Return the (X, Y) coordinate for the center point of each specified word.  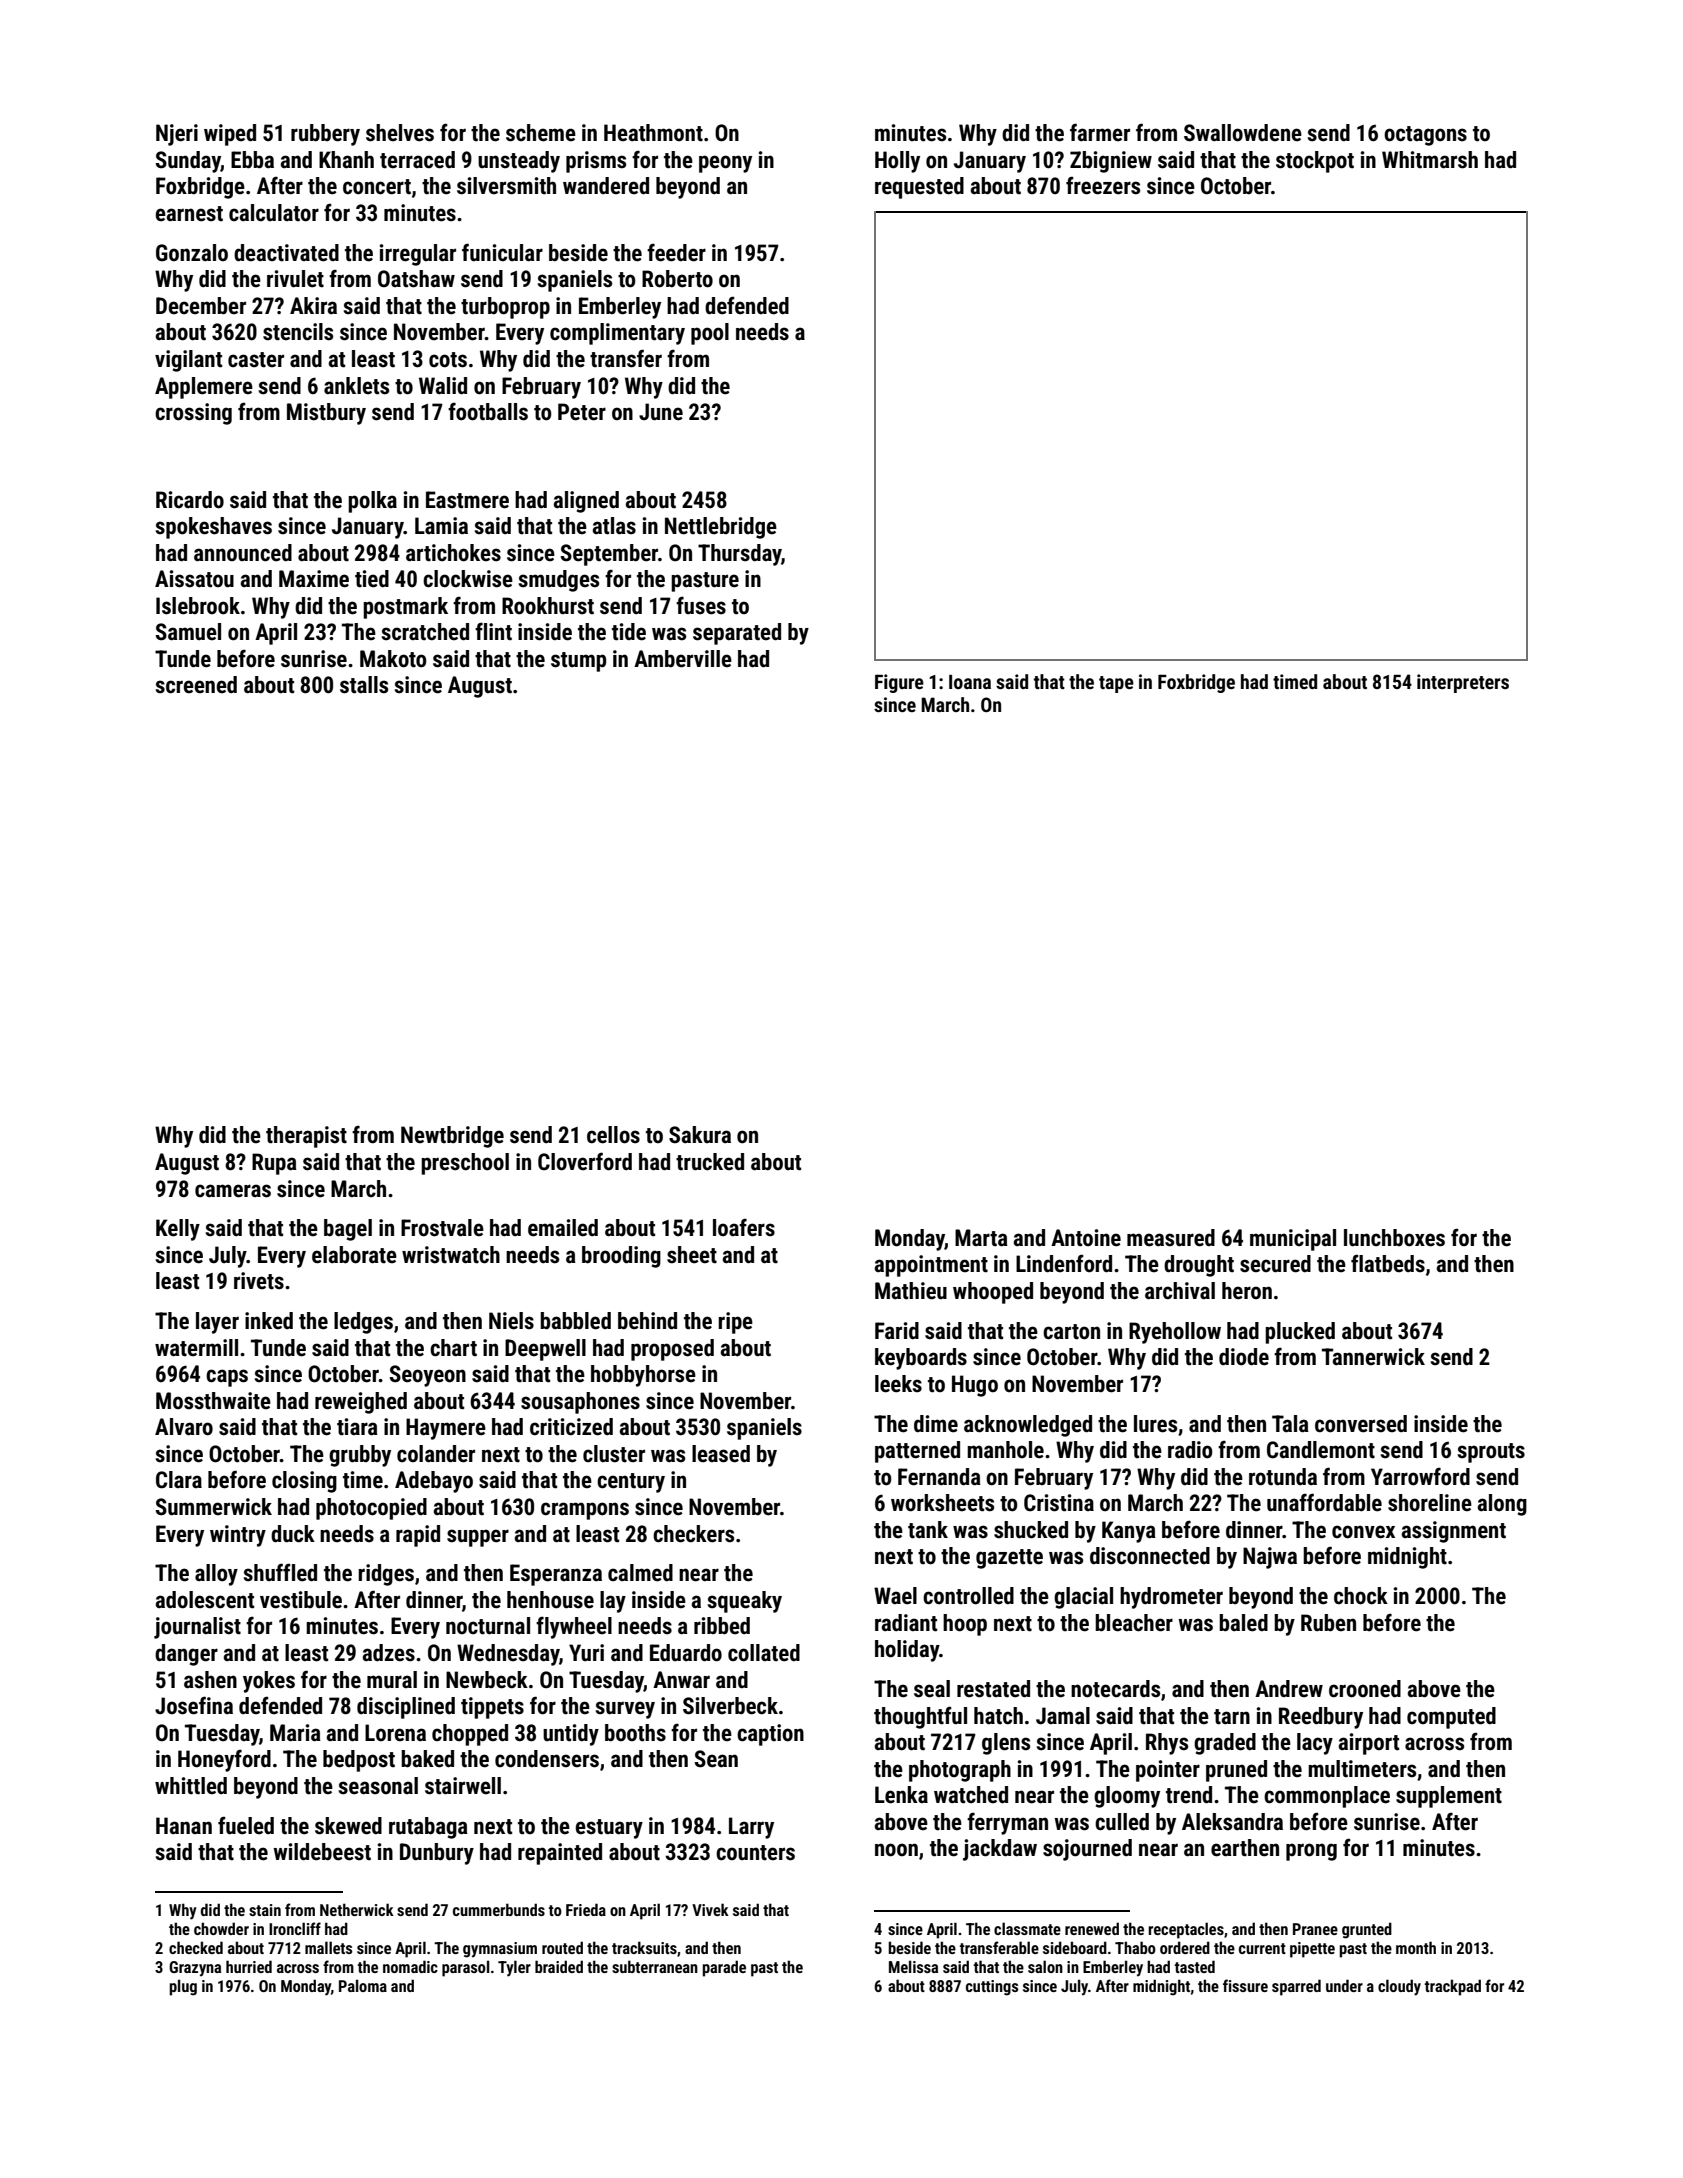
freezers (1103, 185)
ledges (363, 1323)
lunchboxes (1394, 1238)
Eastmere (467, 500)
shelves (400, 133)
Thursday (740, 555)
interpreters (1463, 683)
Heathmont (653, 133)
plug (183, 1987)
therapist (306, 1137)
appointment (931, 1266)
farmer (1100, 132)
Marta (981, 1238)
